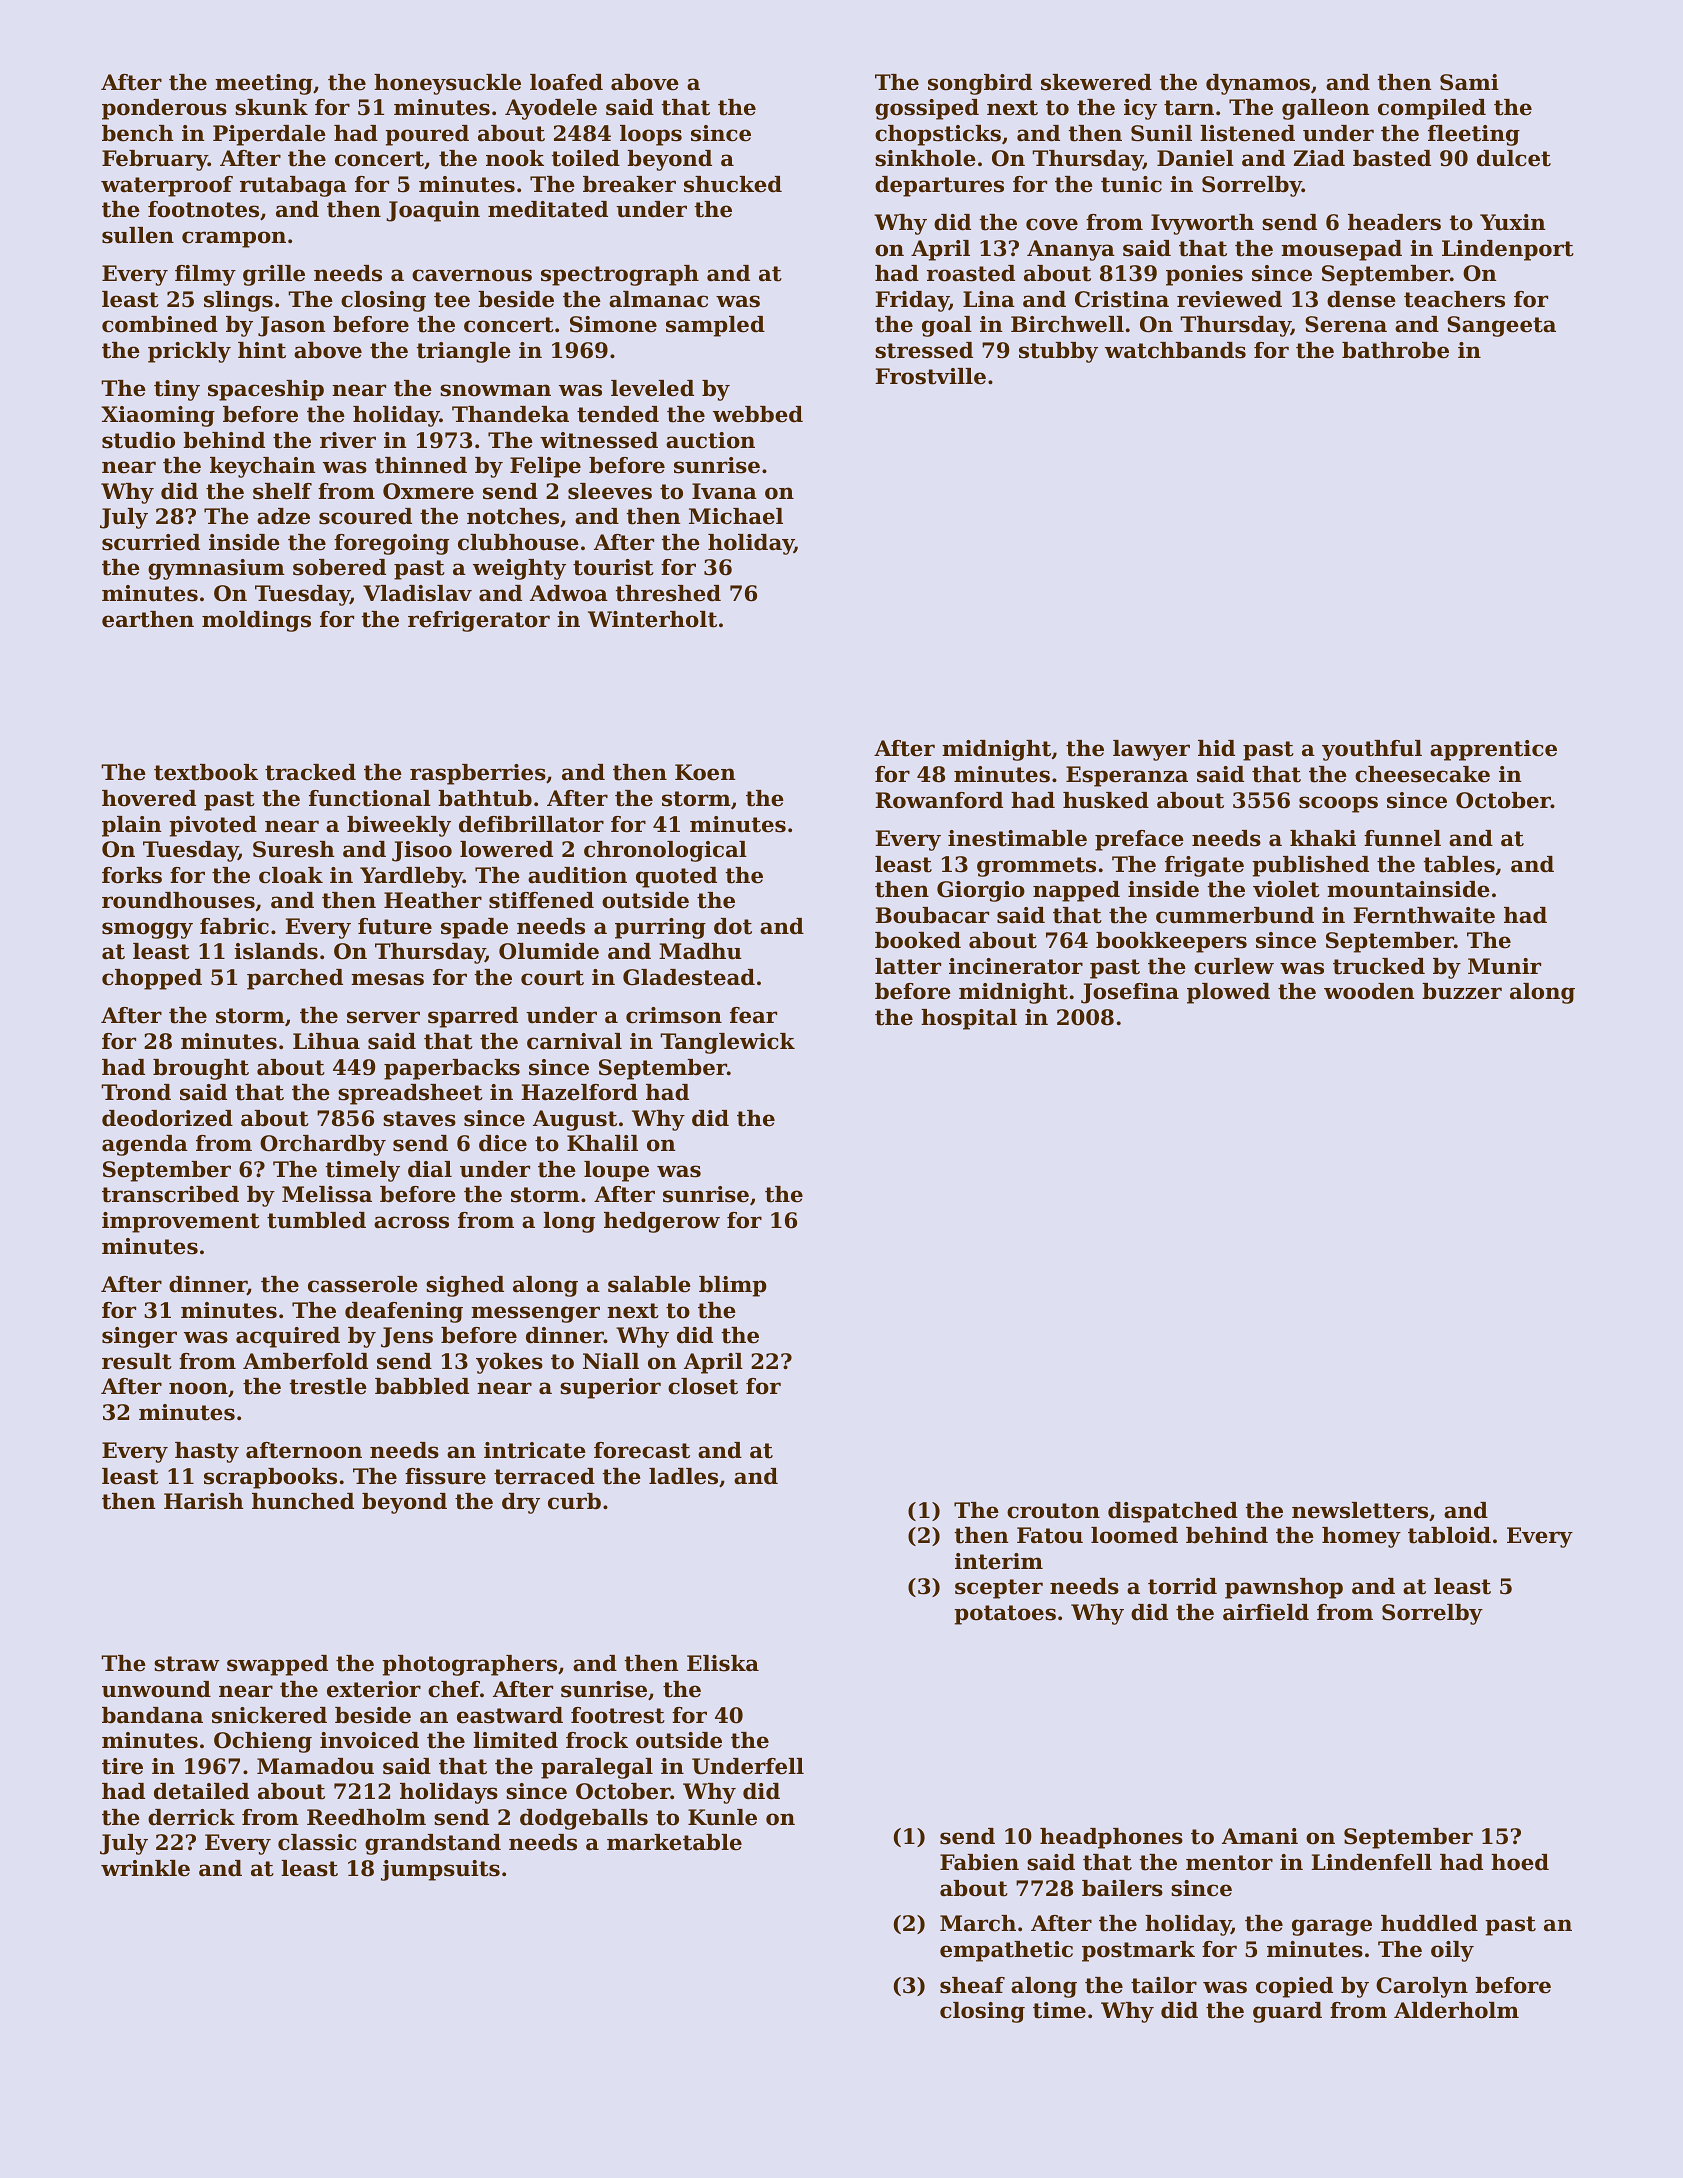 Image resolution: width=1683 pixels, height=2178 pixels. What do you see at coordinates (1469, 82) in the document?
I see `Sami` at bounding box center [1469, 82].
